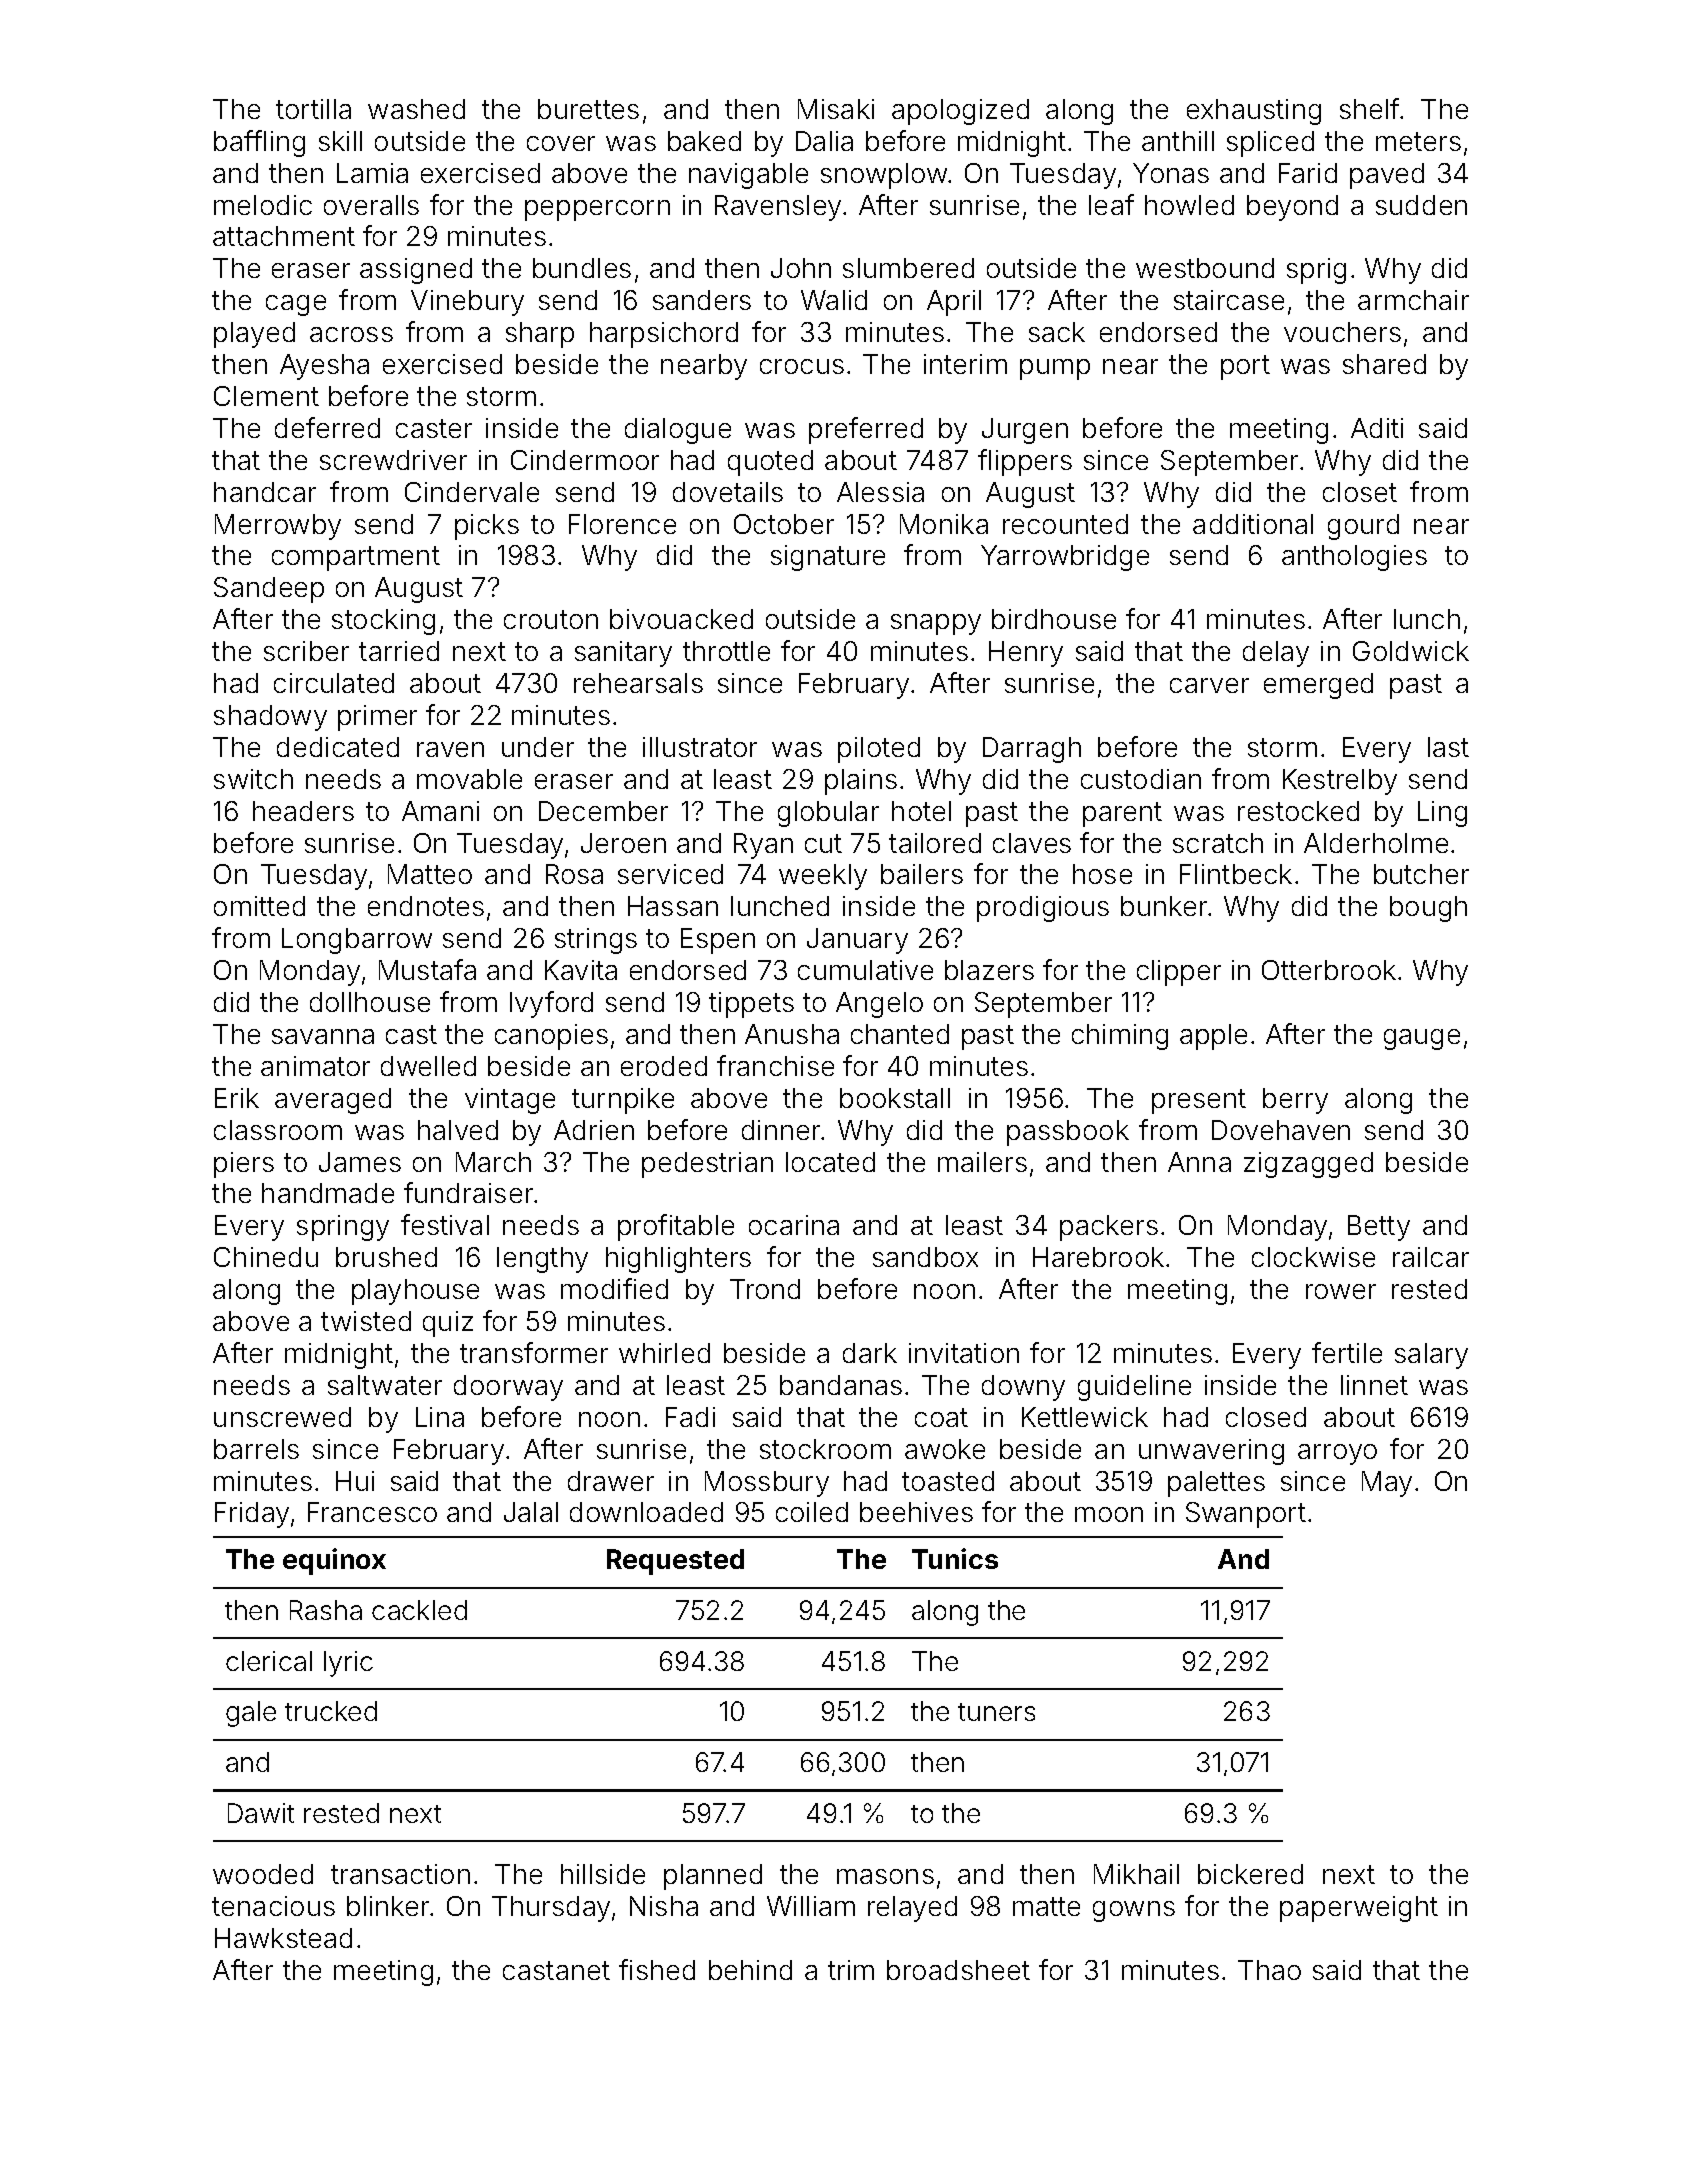 The image size is (1683, 2178). What do you see at coordinates (1363, 527) in the screenshot?
I see `gourd` at bounding box center [1363, 527].
